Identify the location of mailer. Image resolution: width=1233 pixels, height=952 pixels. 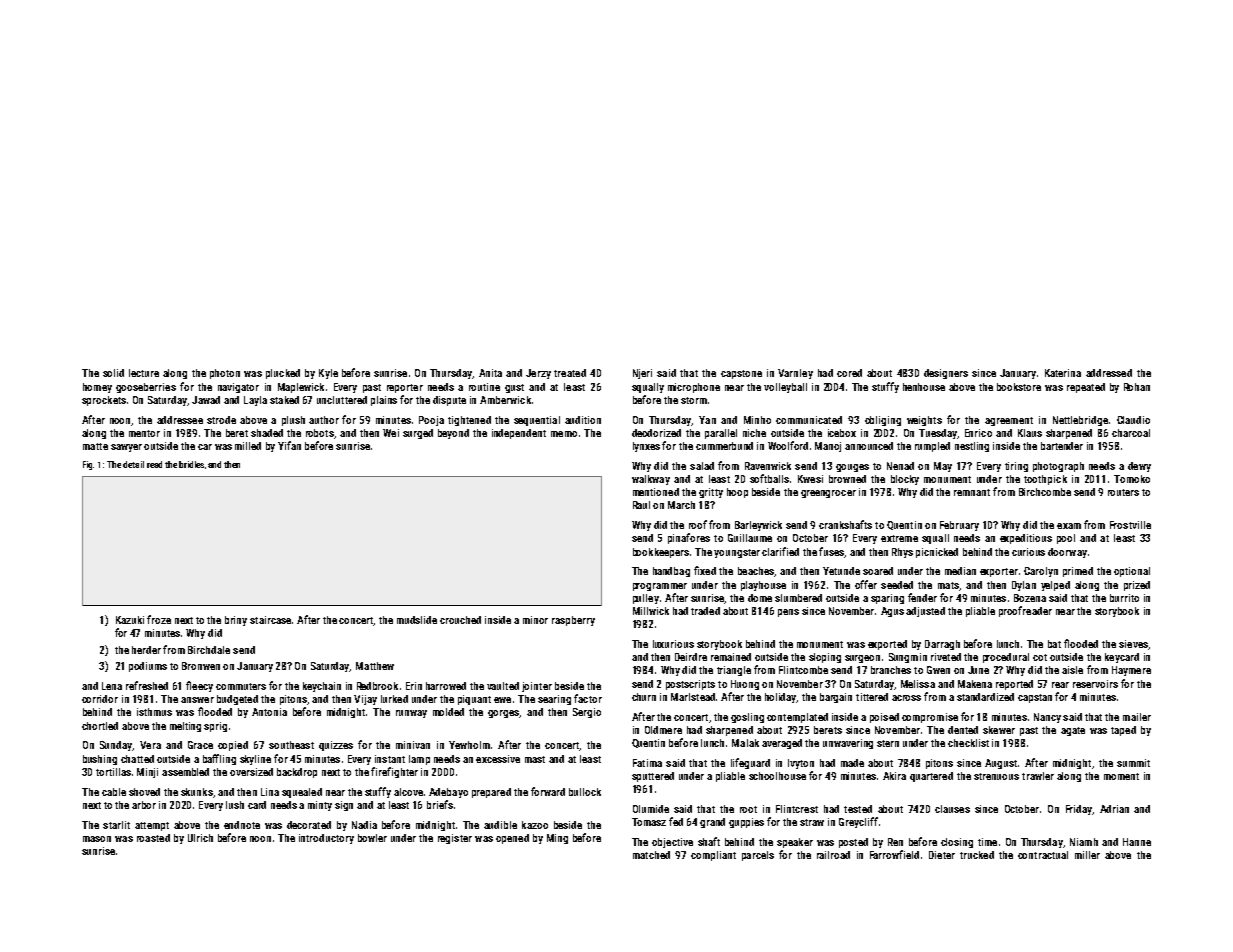
(1137, 717).
